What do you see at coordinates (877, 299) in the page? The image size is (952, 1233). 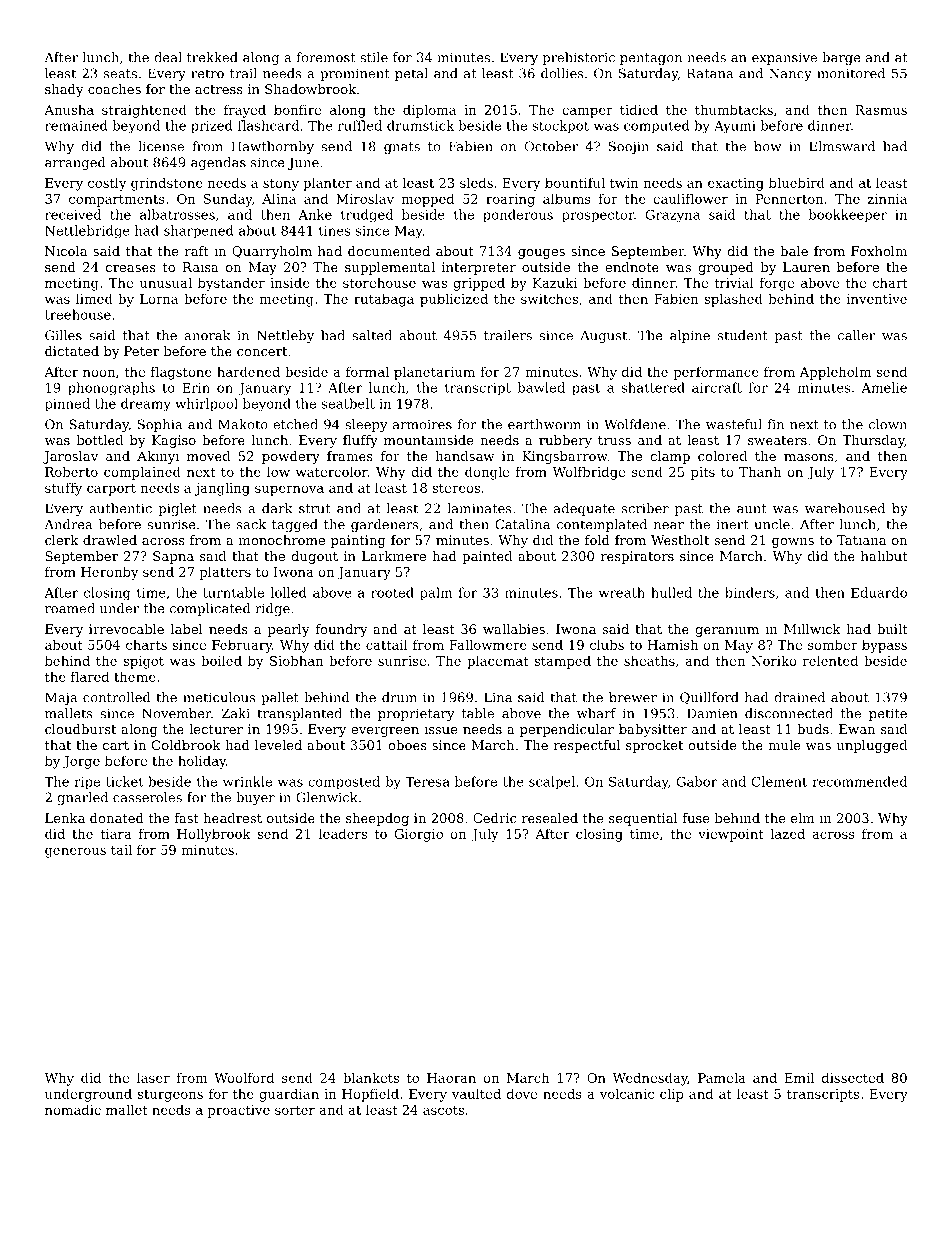 I see `inventive` at bounding box center [877, 299].
